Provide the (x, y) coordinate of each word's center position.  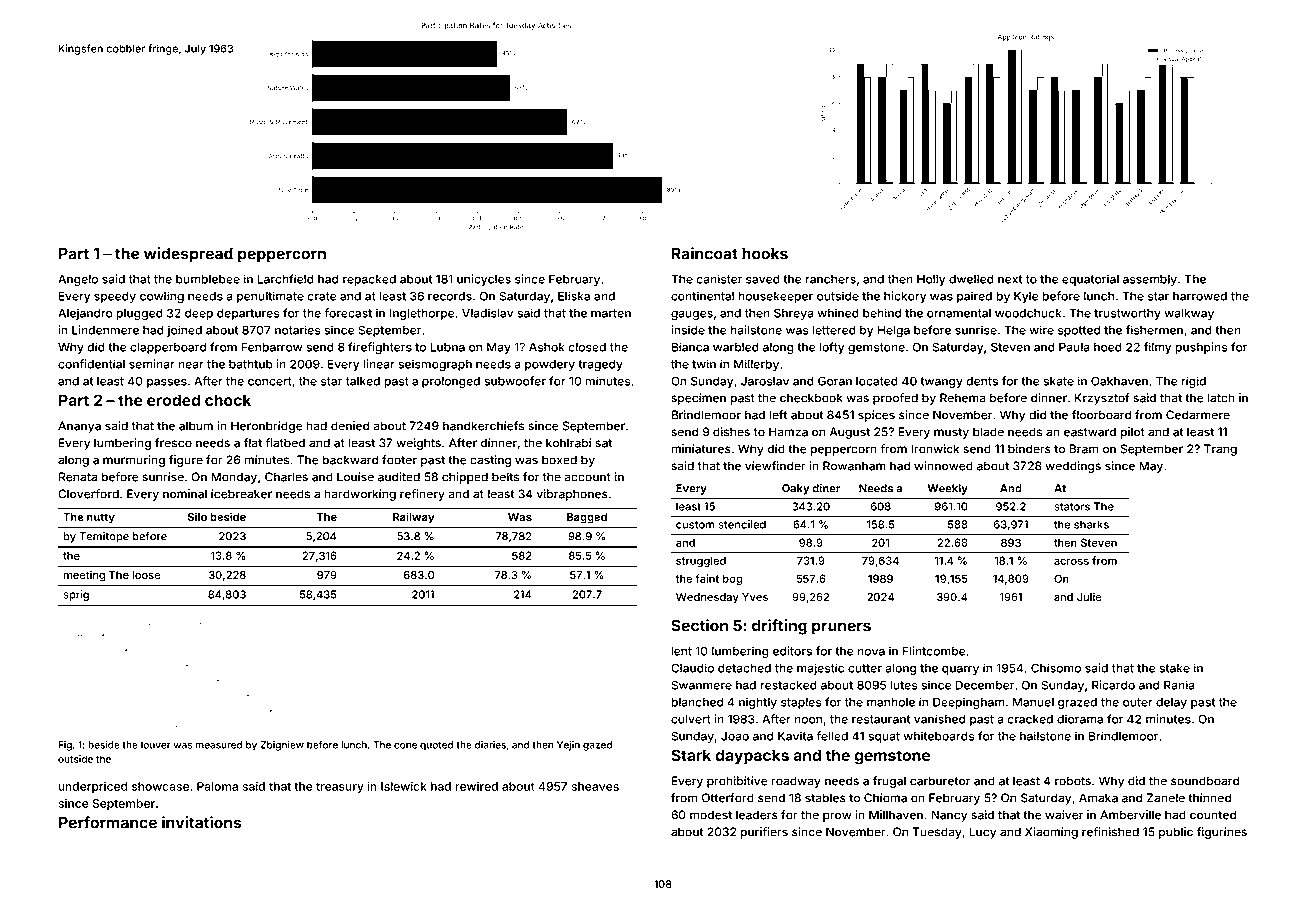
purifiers (764, 833)
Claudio (692, 668)
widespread (188, 255)
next (1010, 279)
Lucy (982, 833)
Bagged (587, 518)
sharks (1091, 524)
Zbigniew (282, 746)
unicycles (484, 280)
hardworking (360, 495)
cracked (1030, 719)
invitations (202, 822)
